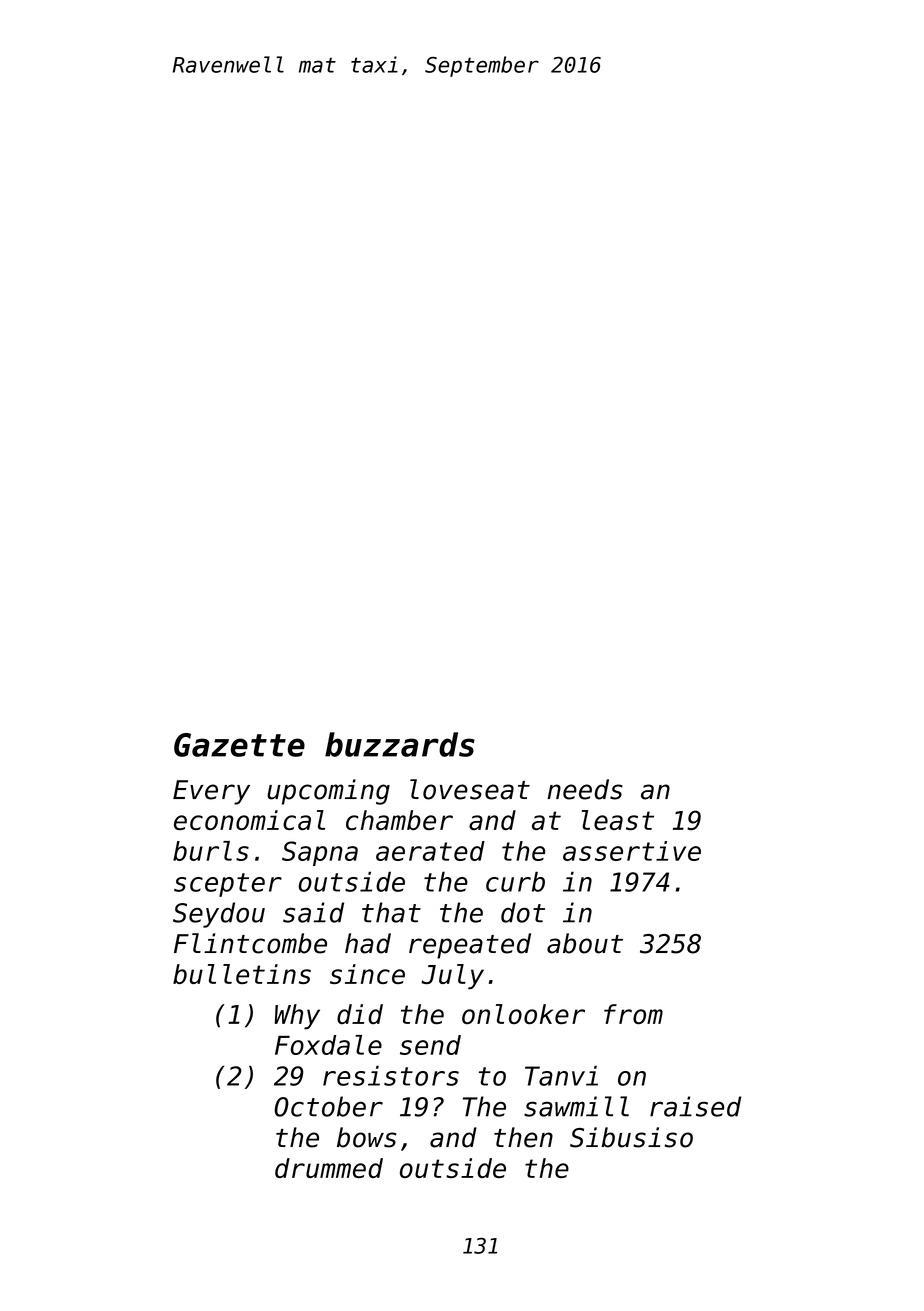 This screenshot has height=1311, width=924. I want to click on loveseat, so click(470, 789).
